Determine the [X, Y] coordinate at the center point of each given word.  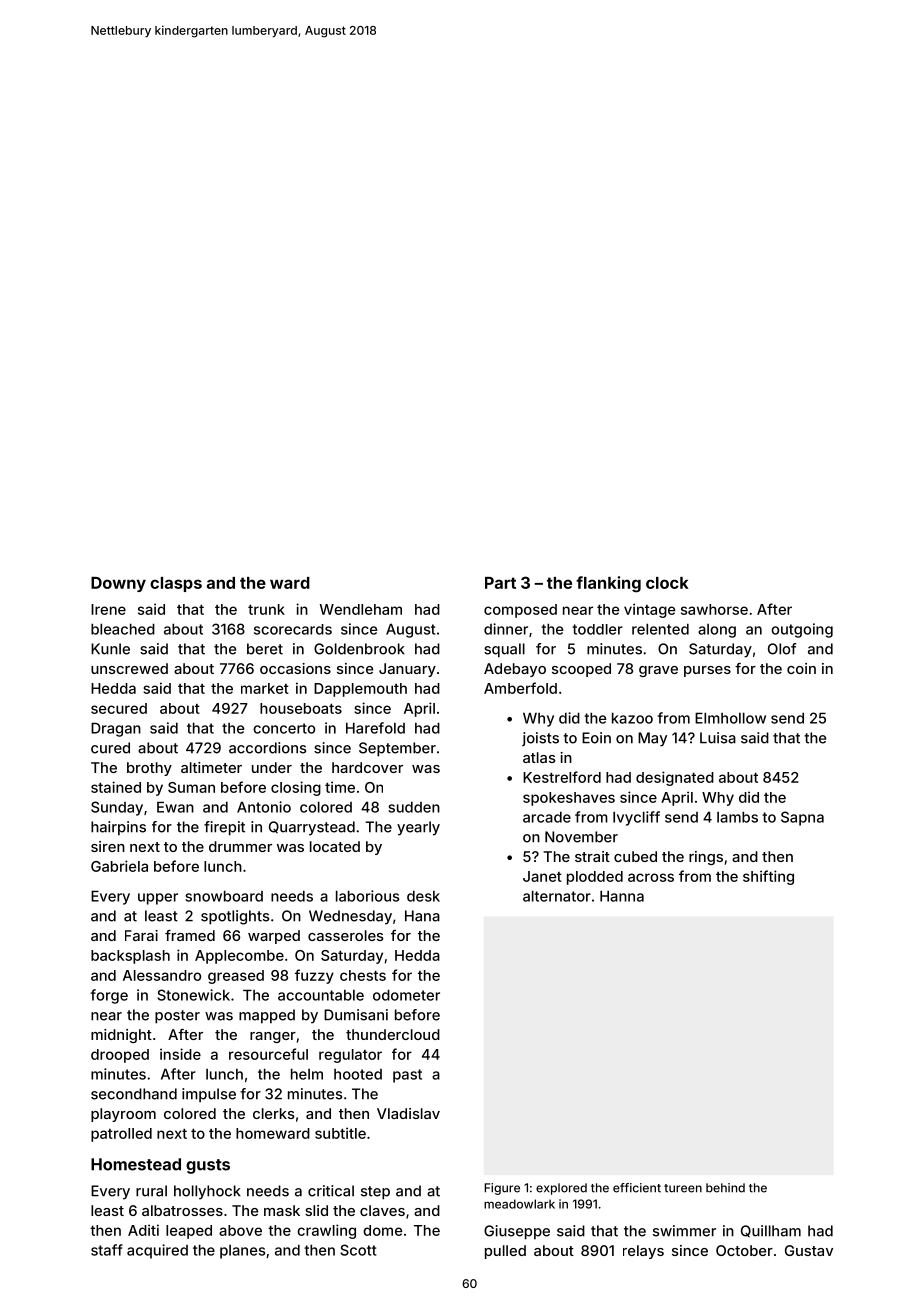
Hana [422, 916]
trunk [266, 609]
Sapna [802, 818]
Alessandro [162, 975]
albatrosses [182, 1210]
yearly [418, 828]
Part [500, 583]
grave [658, 671]
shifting [768, 877]
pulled [505, 1252]
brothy [149, 769]
